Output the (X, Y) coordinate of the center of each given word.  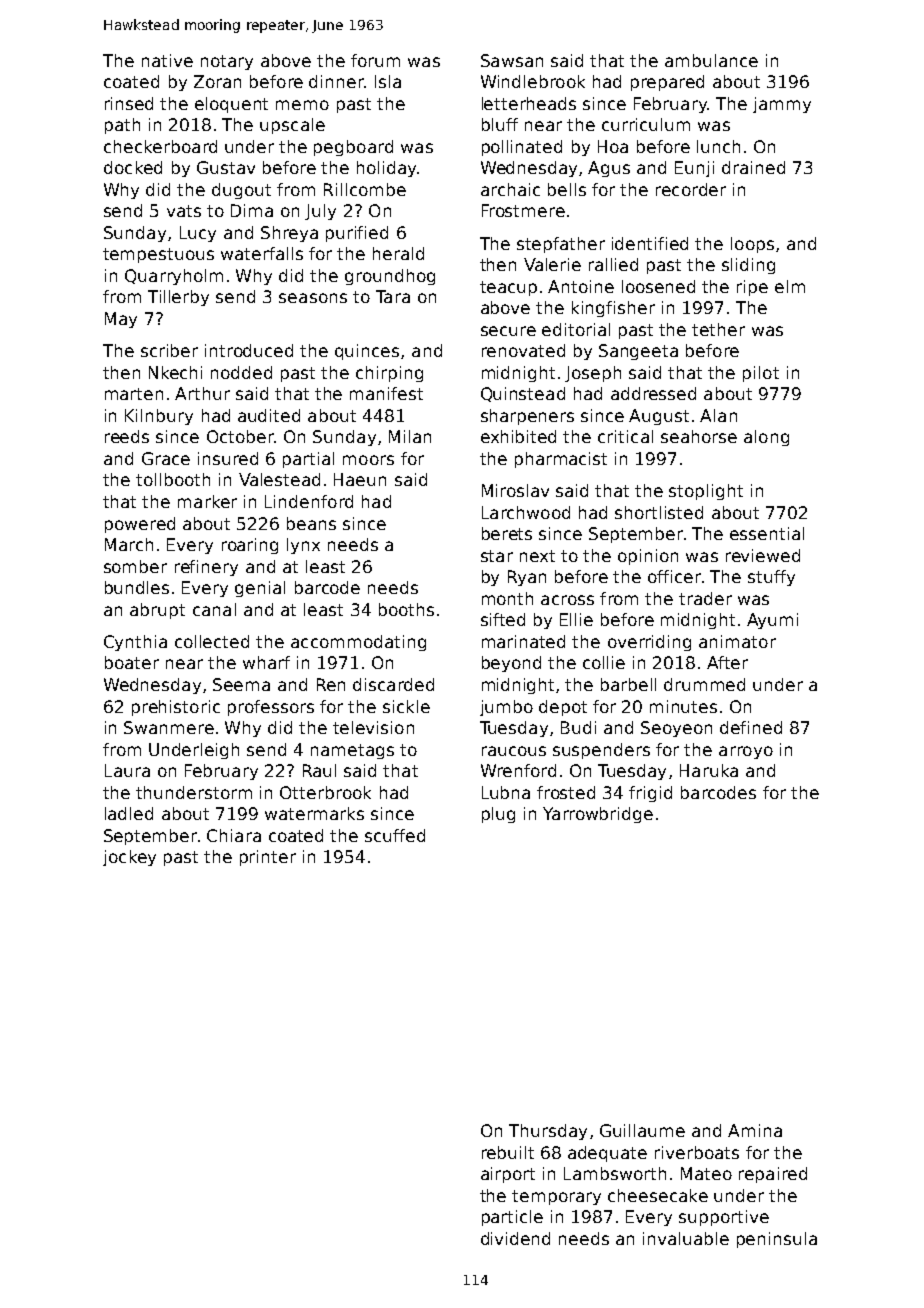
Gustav (226, 167)
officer (674, 576)
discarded (393, 684)
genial (260, 589)
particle (512, 1218)
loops (752, 245)
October (240, 436)
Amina (755, 1130)
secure (508, 331)
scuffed (395, 835)
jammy (782, 105)
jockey (129, 858)
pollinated (522, 148)
